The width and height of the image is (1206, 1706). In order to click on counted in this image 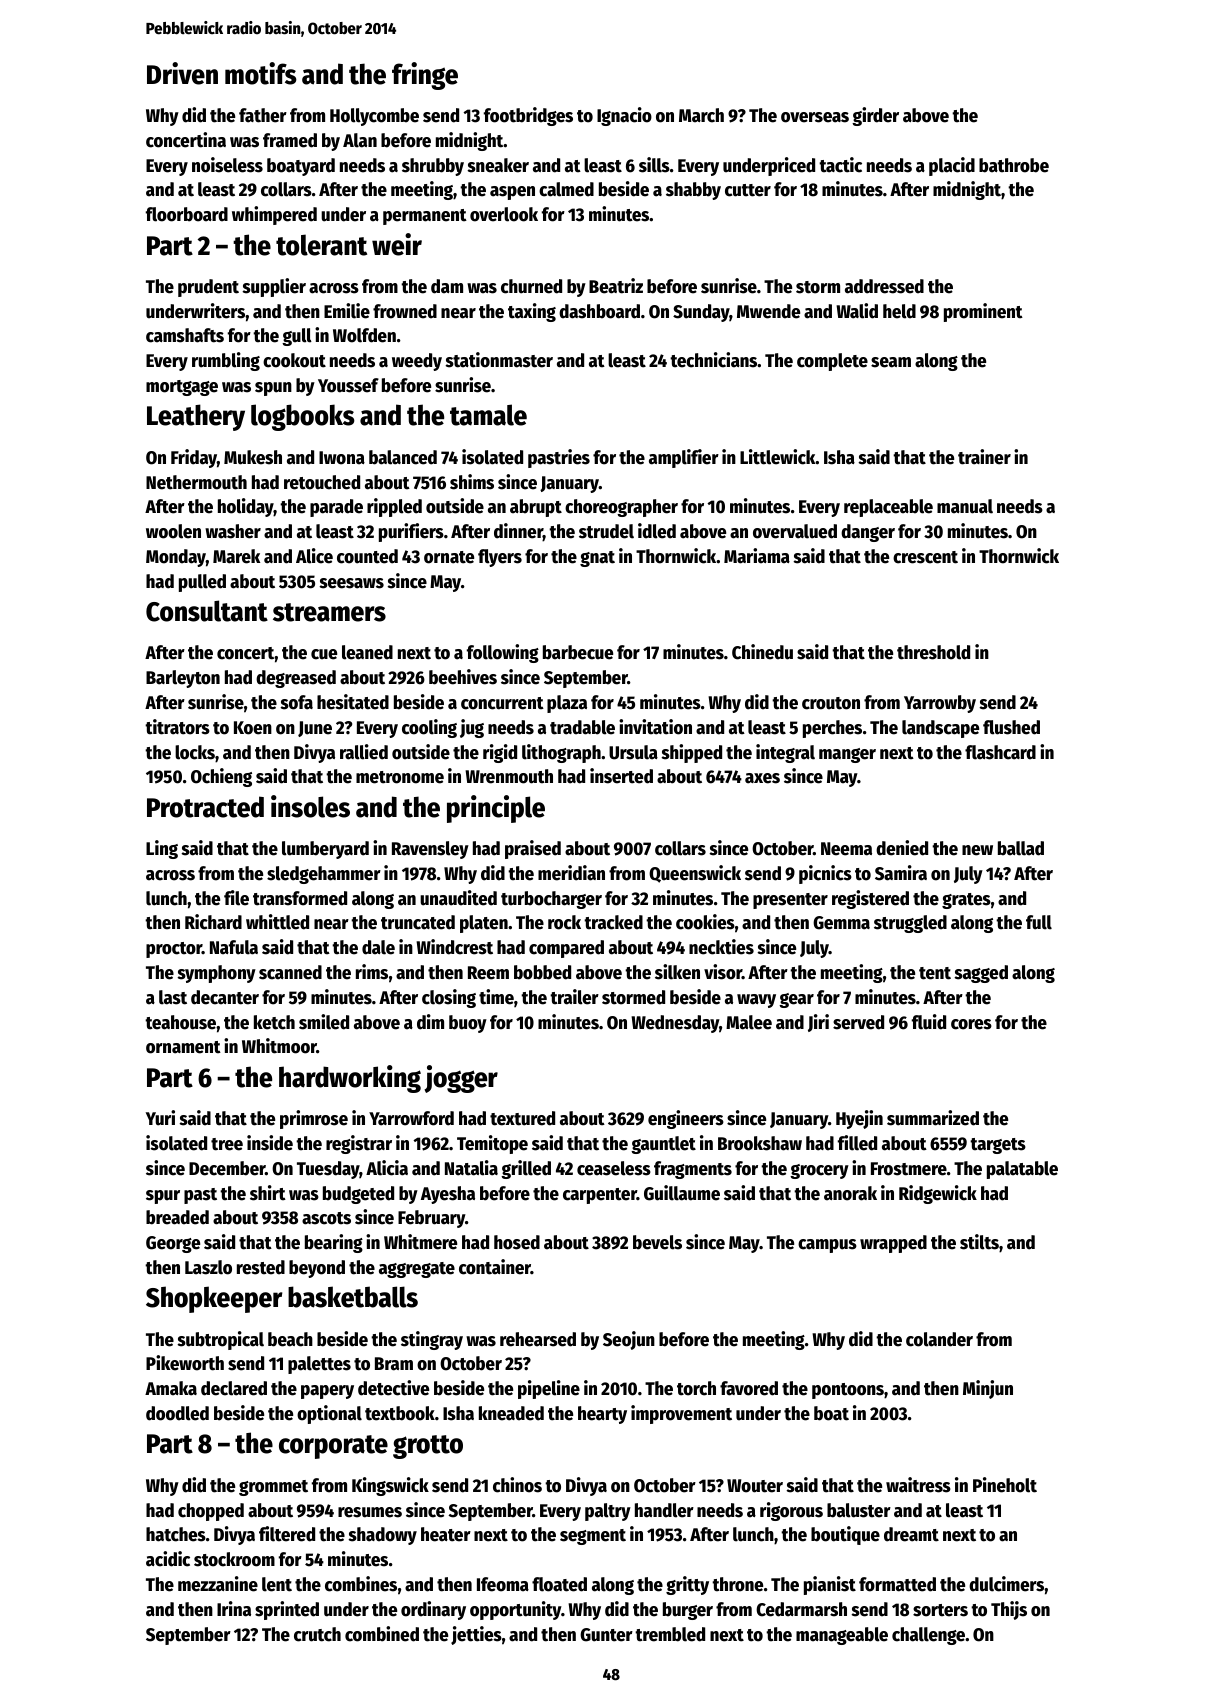, I will do `click(367, 556)`.
